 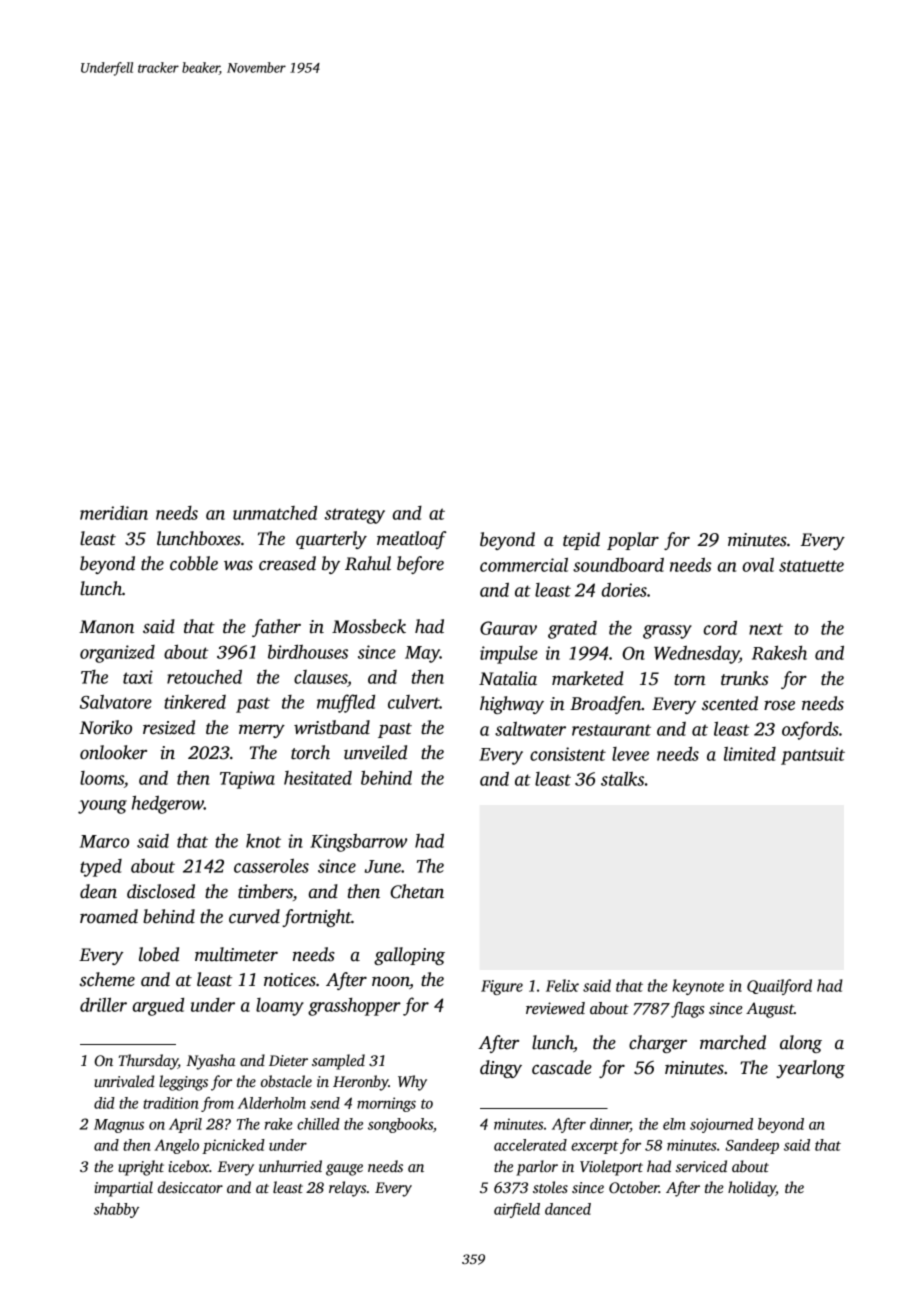 I want to click on cobble, so click(x=194, y=563).
